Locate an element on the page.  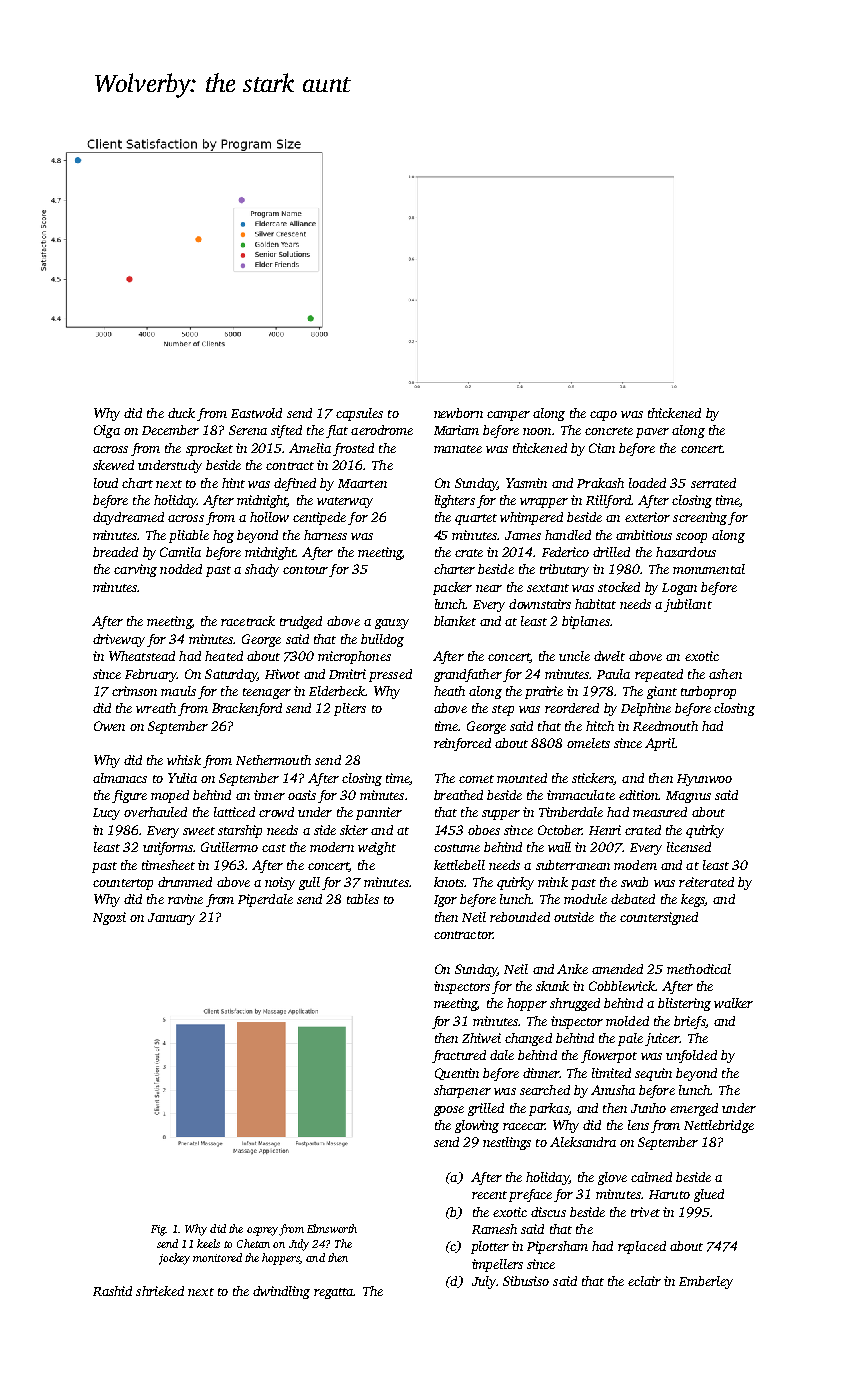
jockey is located at coordinates (174, 1259).
